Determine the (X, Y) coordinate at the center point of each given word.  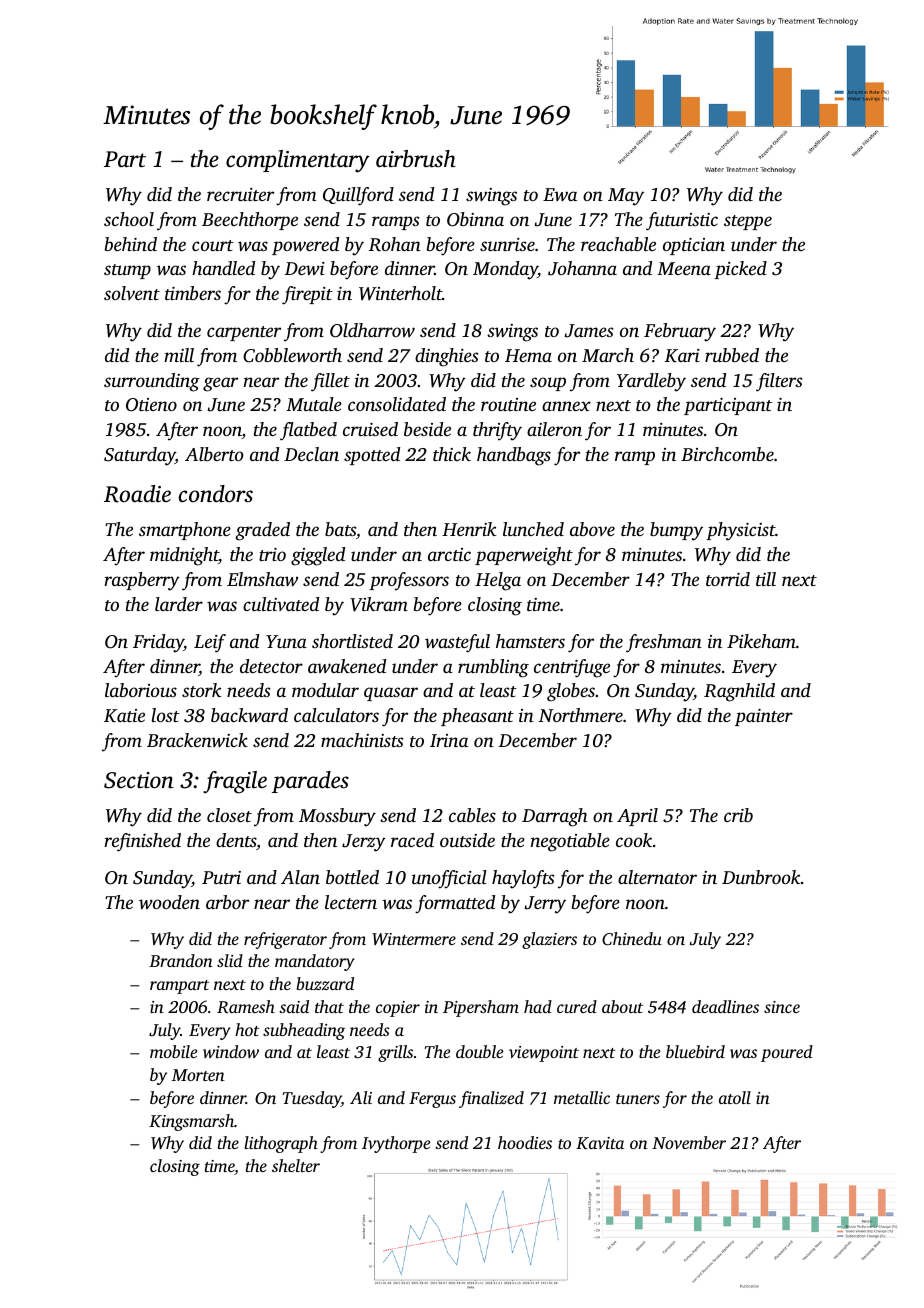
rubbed (732, 355)
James (588, 331)
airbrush (416, 159)
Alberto (214, 454)
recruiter (240, 194)
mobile (173, 1051)
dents (236, 840)
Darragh (555, 817)
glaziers (549, 940)
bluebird (695, 1051)
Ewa (560, 194)
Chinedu (632, 939)
